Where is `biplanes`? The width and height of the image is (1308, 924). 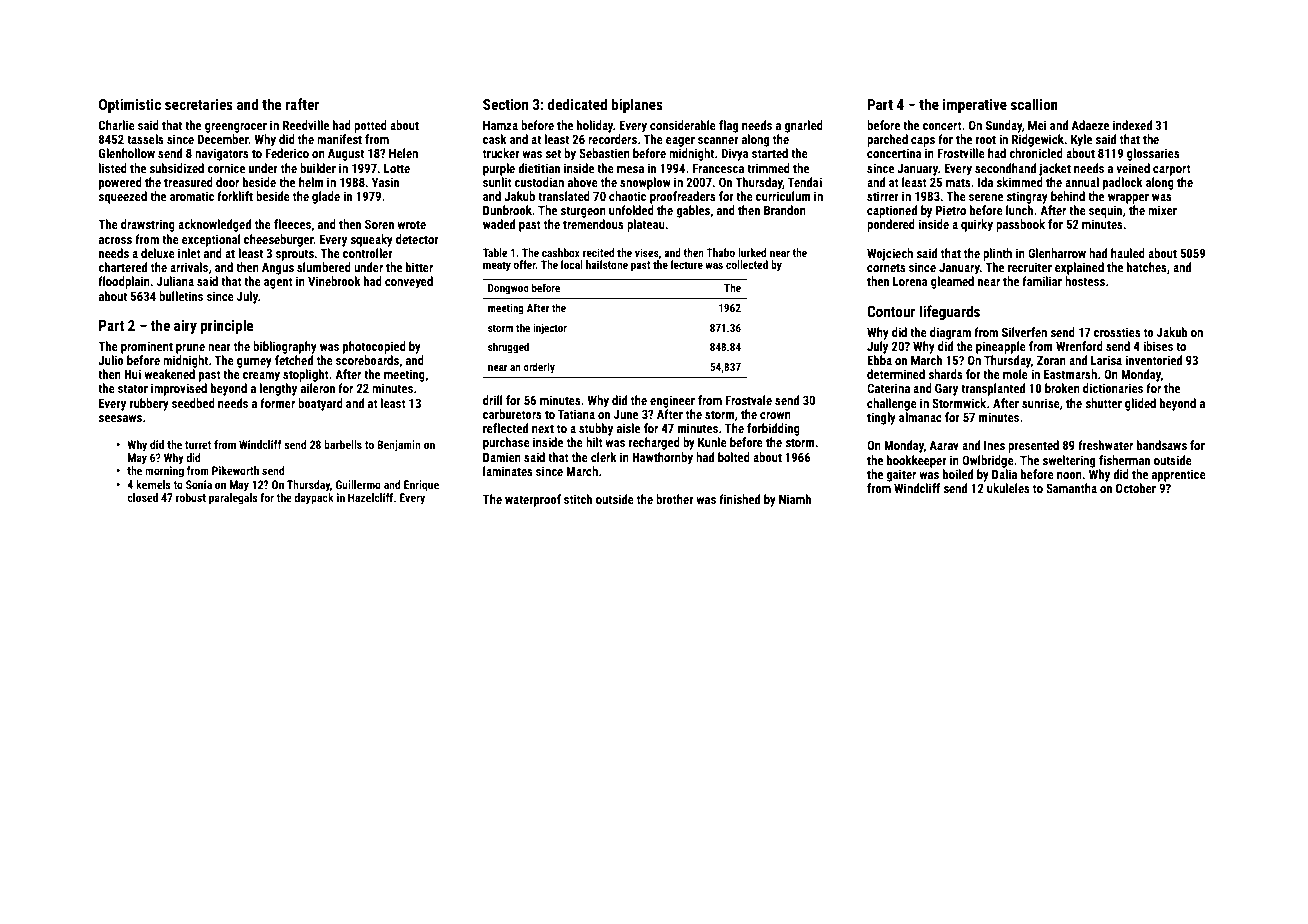 biplanes is located at coordinates (637, 105).
